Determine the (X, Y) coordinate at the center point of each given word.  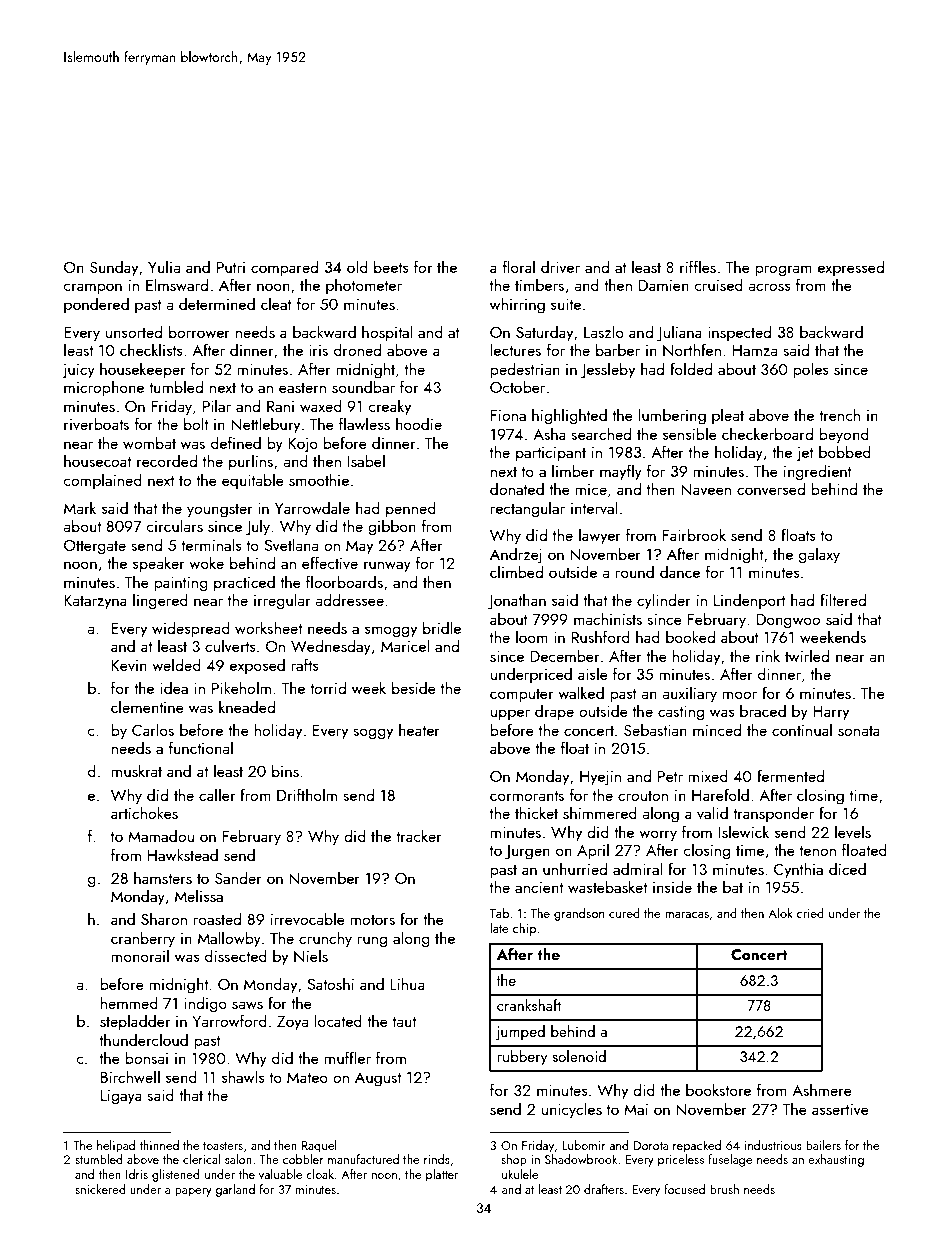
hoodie (419, 423)
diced (847, 868)
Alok (780, 913)
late (499, 928)
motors (373, 920)
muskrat (137, 770)
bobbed (845, 451)
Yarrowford (229, 1020)
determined (217, 303)
